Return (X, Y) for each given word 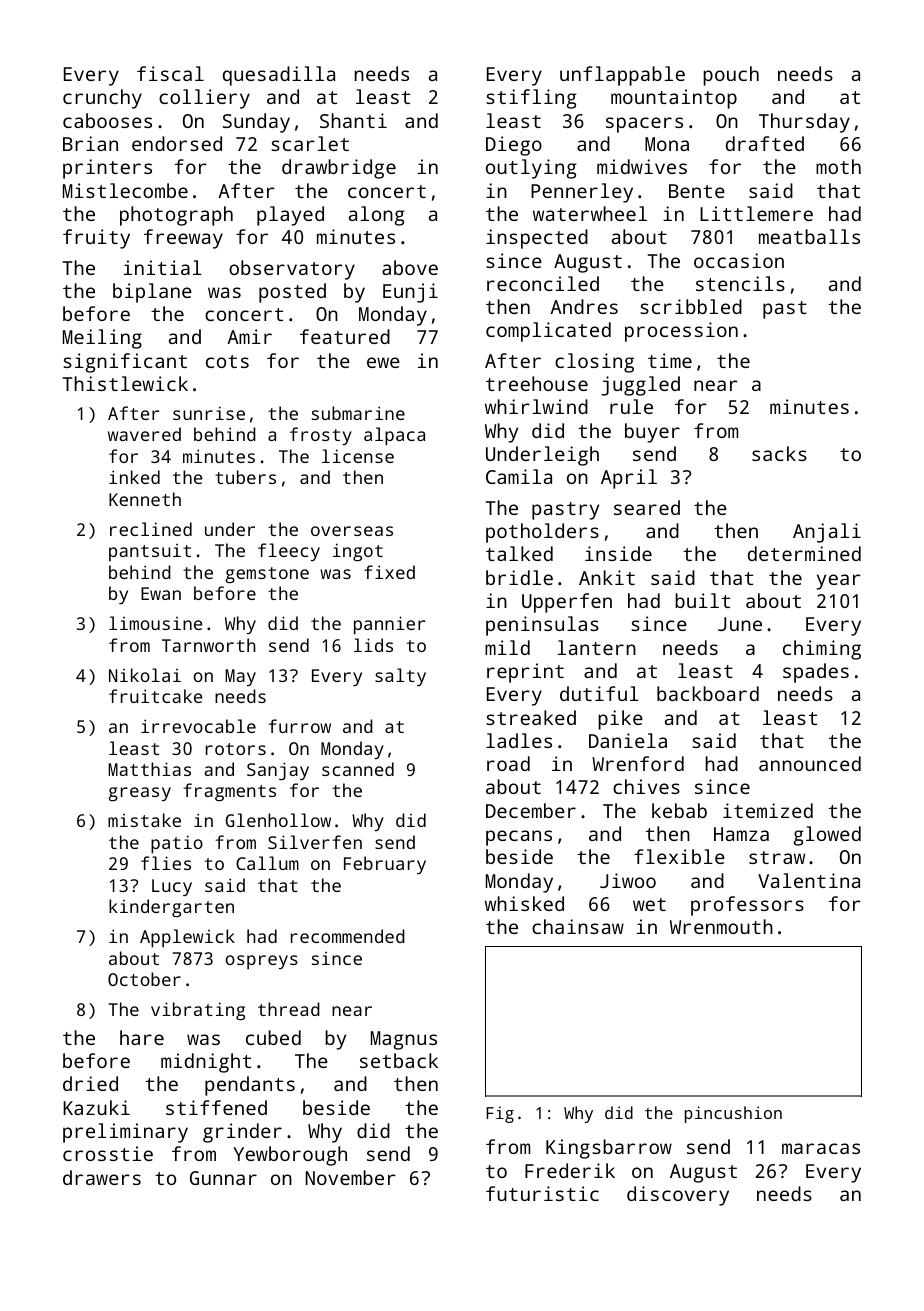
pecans (519, 838)
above (410, 267)
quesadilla (279, 76)
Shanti (353, 120)
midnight (206, 1063)
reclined (151, 529)
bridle (519, 577)
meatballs (809, 236)
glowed (827, 836)
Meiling (102, 339)
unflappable (622, 76)
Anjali (827, 533)
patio (177, 844)
